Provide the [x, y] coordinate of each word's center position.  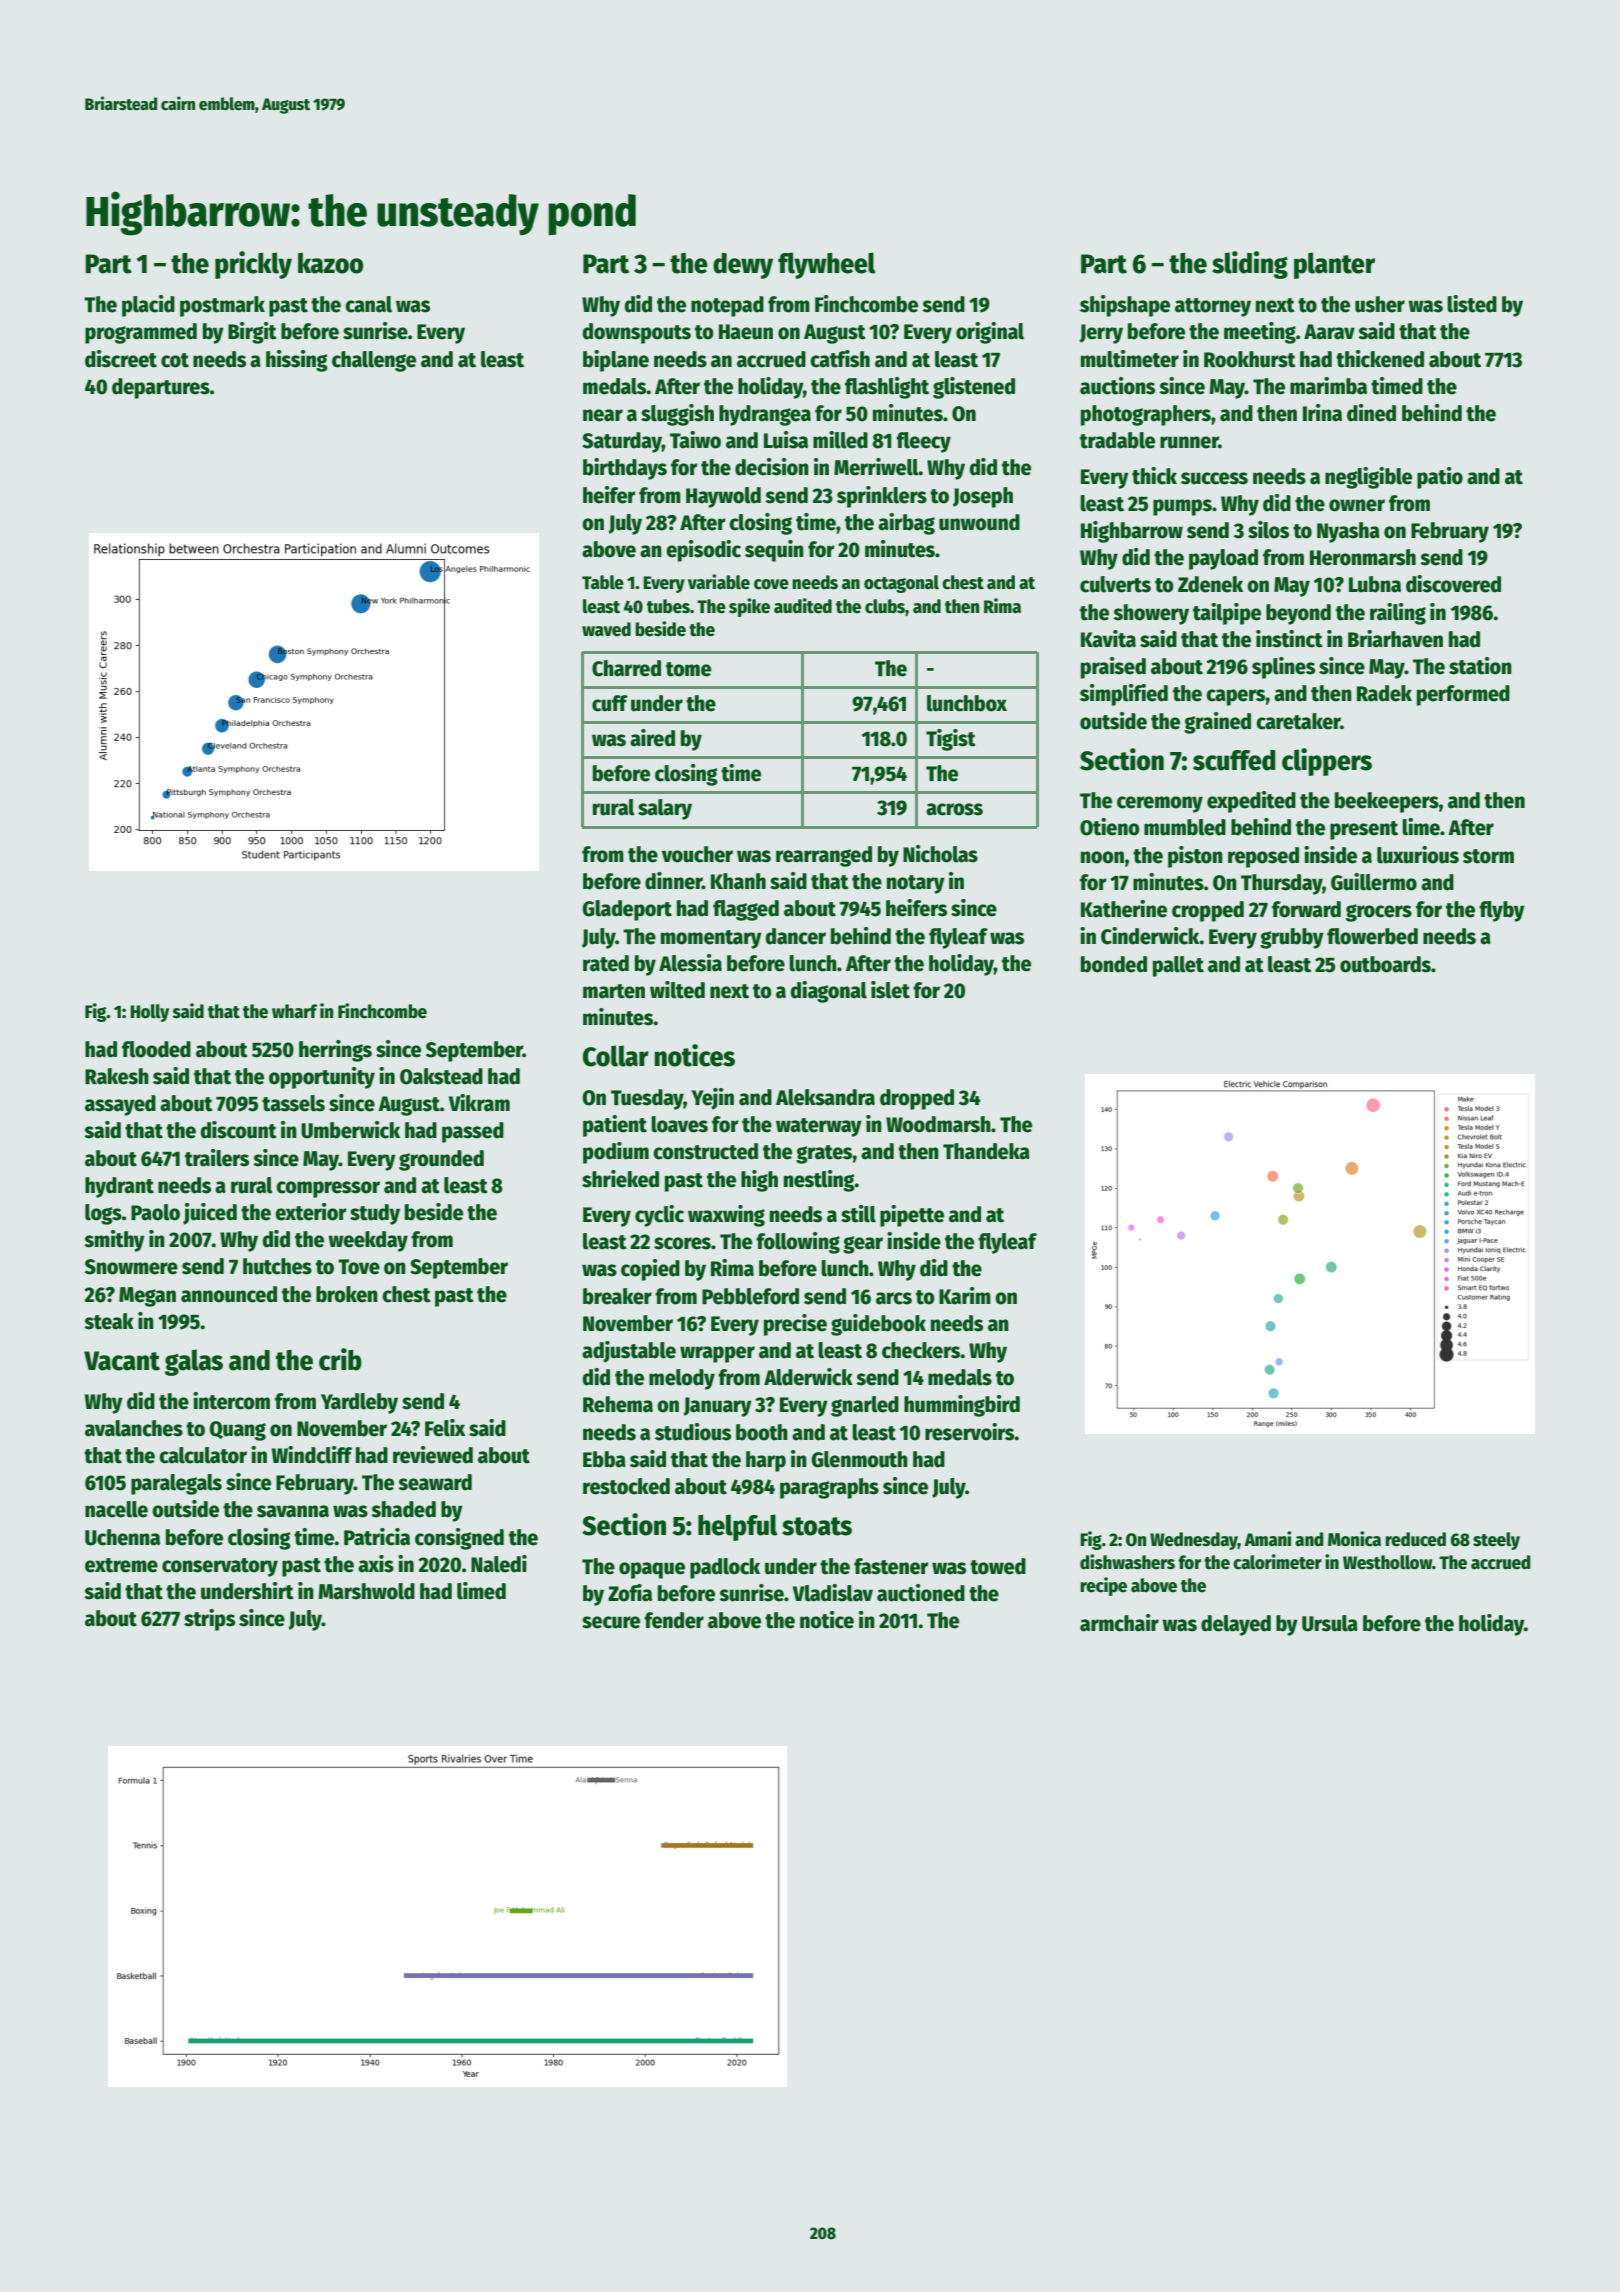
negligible [1368, 478]
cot [175, 360]
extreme [121, 1565]
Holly [149, 1013]
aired [652, 738]
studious [693, 1432]
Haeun [746, 332]
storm [1488, 856]
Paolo [155, 1212]
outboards [1385, 964]
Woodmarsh [938, 1124]
